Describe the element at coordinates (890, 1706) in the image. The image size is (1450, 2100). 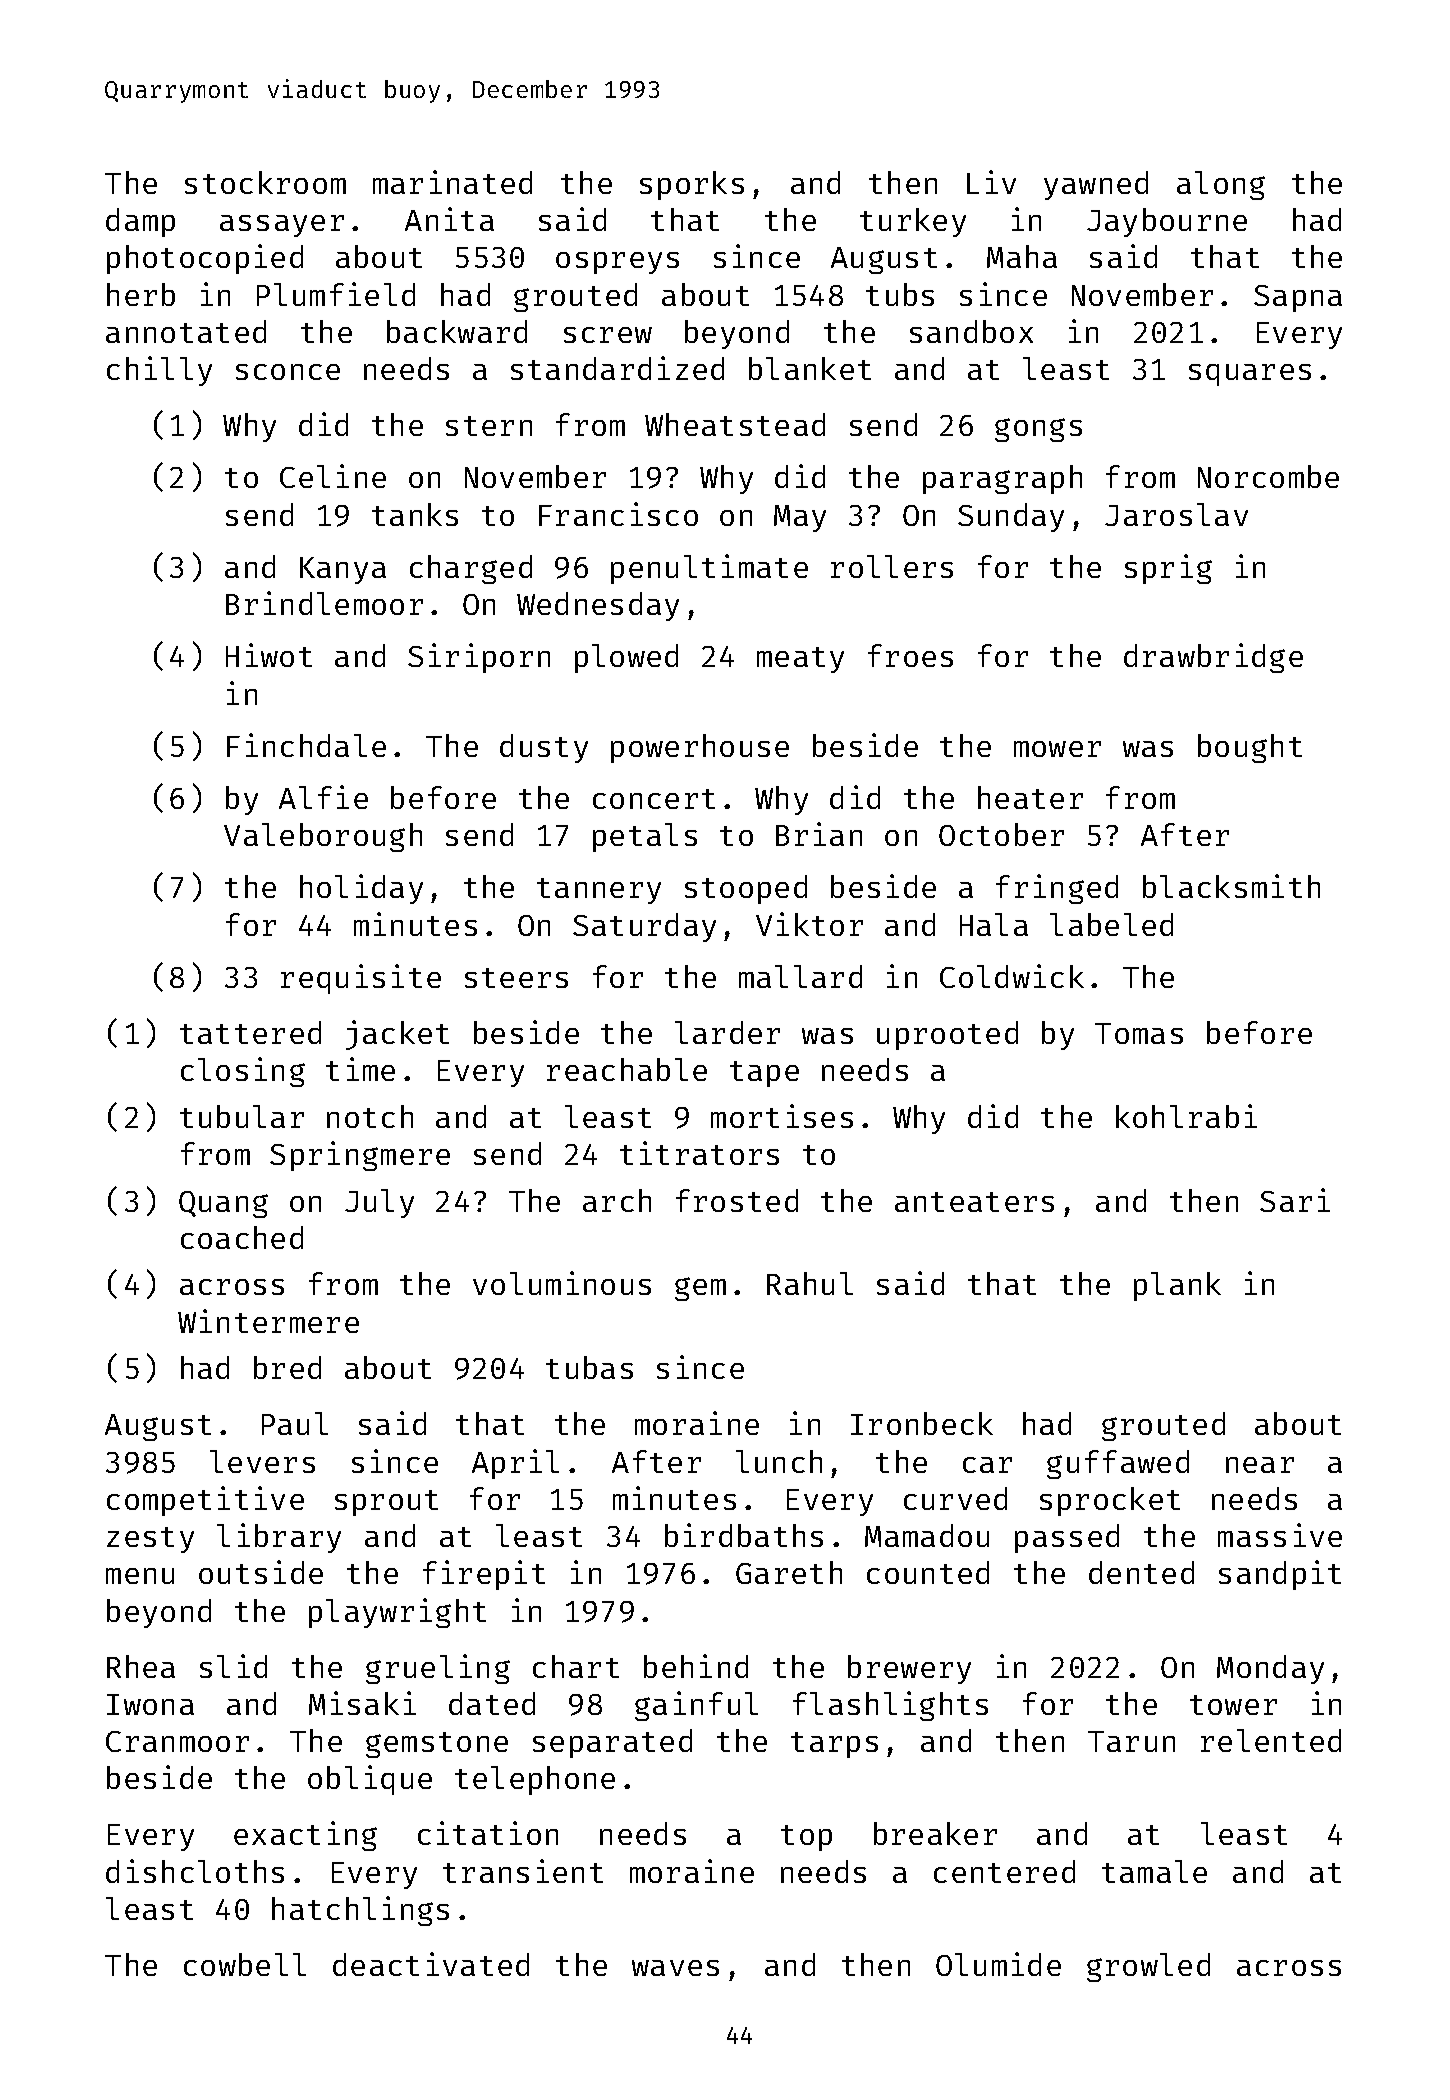
I see `flashlights` at that location.
